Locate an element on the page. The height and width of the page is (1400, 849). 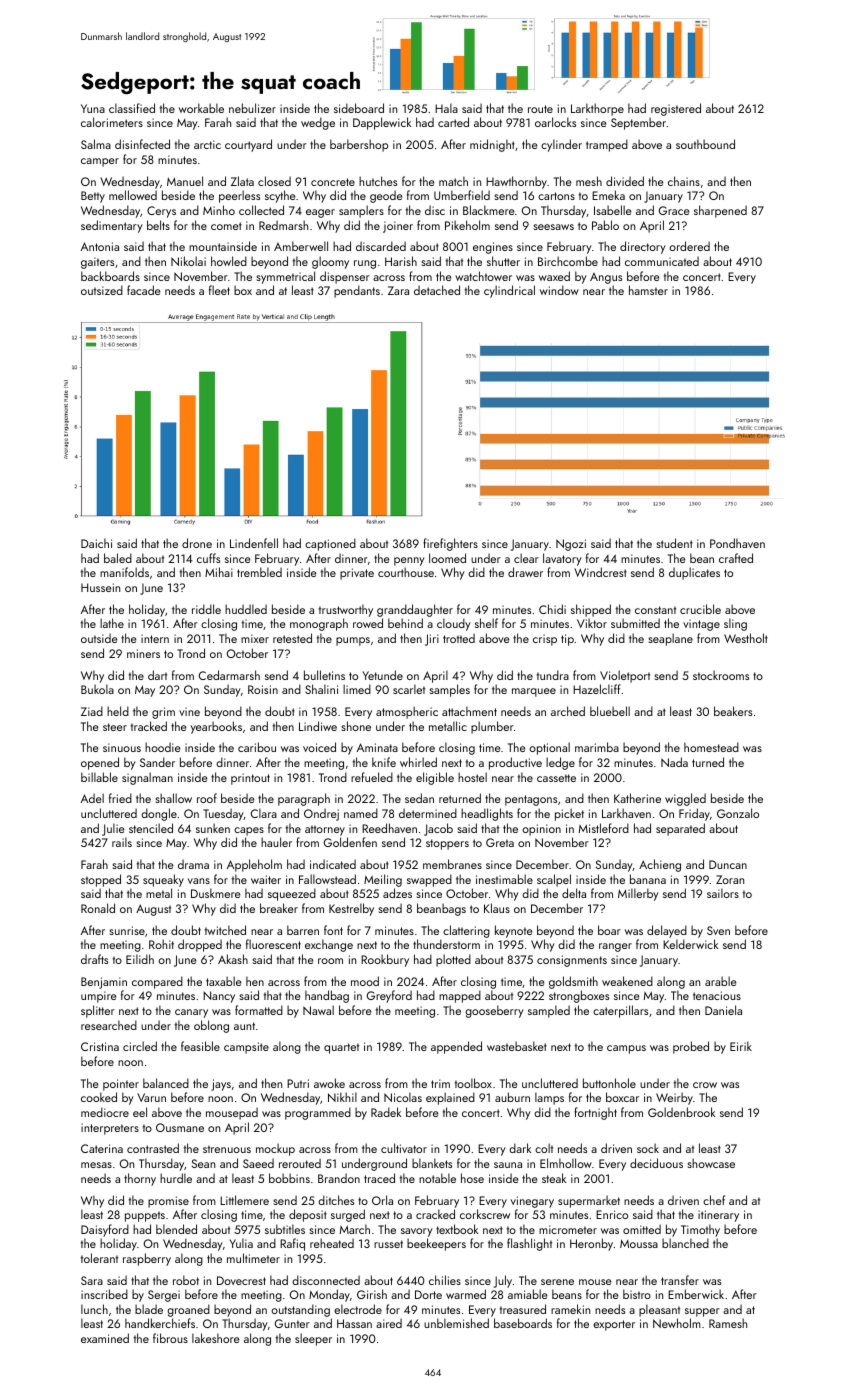
registered is located at coordinates (676, 109).
